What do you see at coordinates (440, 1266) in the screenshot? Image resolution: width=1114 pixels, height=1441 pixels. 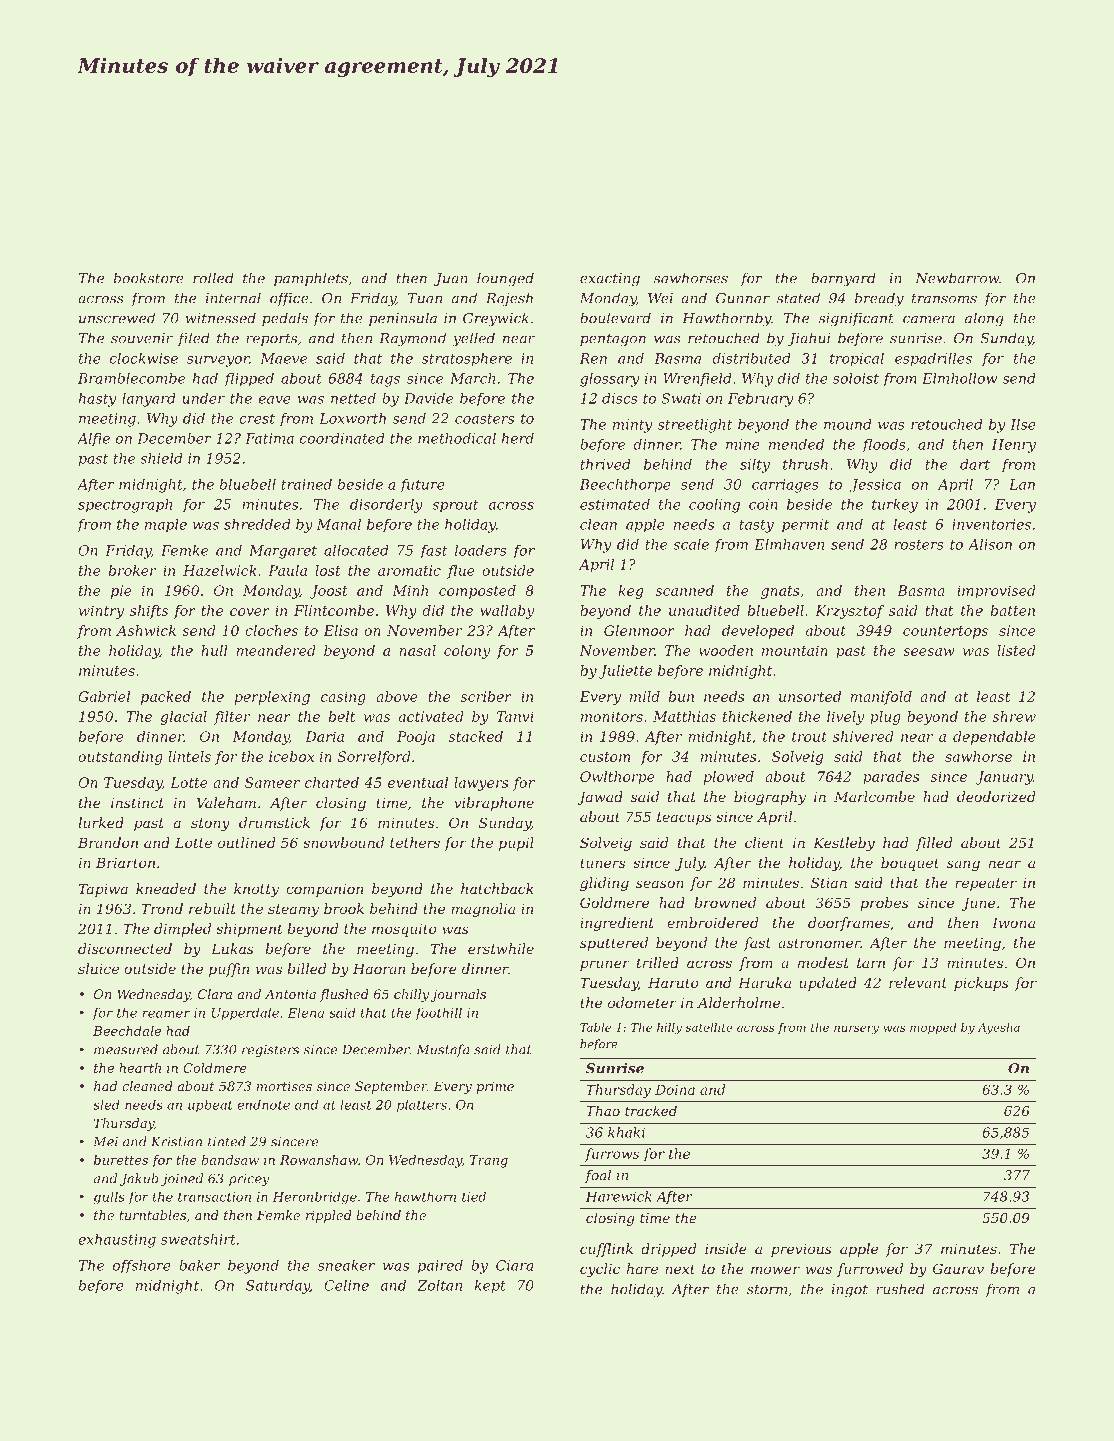 I see `paired` at bounding box center [440, 1266].
